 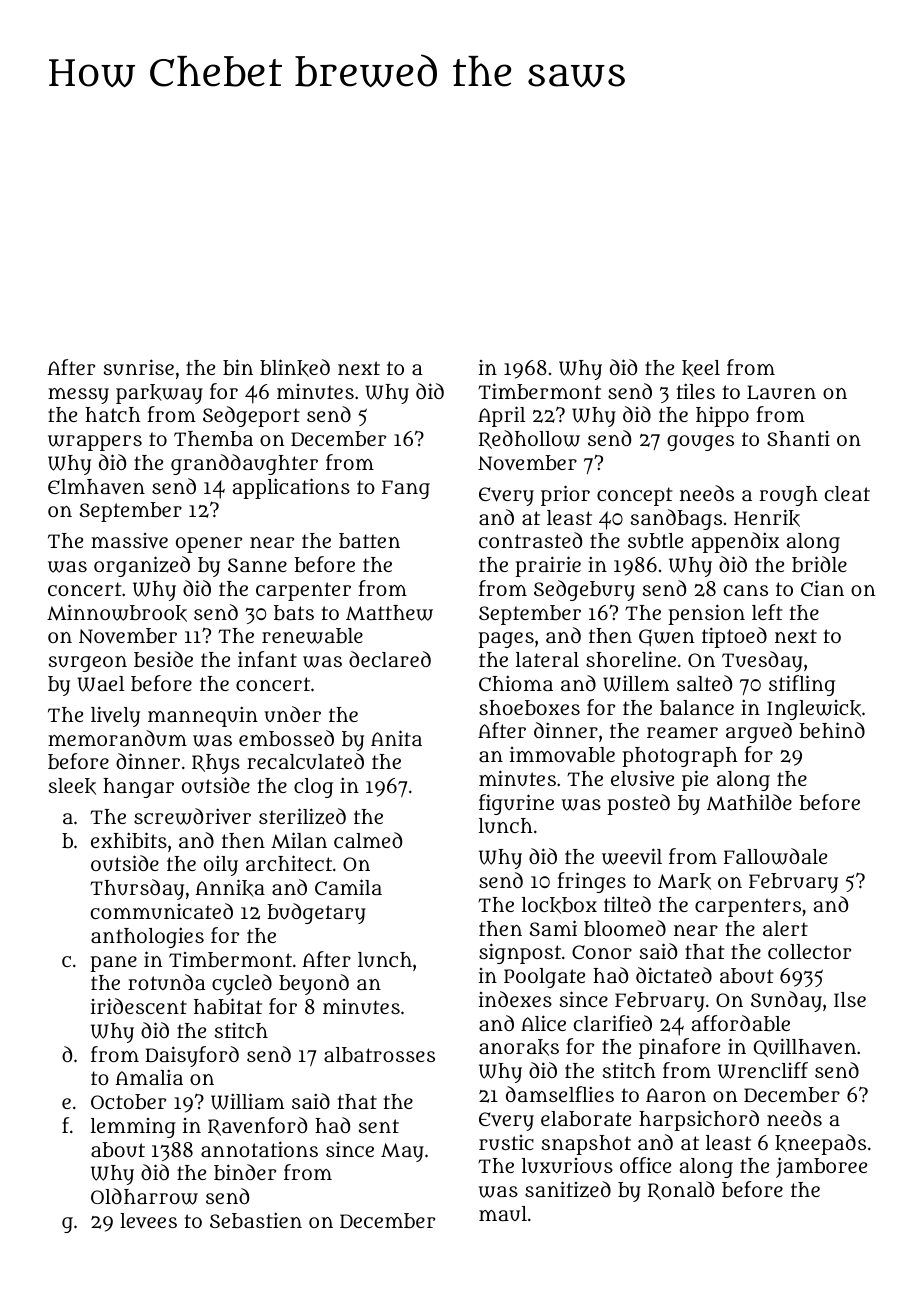 I want to click on Minnowbrook, so click(x=117, y=613).
